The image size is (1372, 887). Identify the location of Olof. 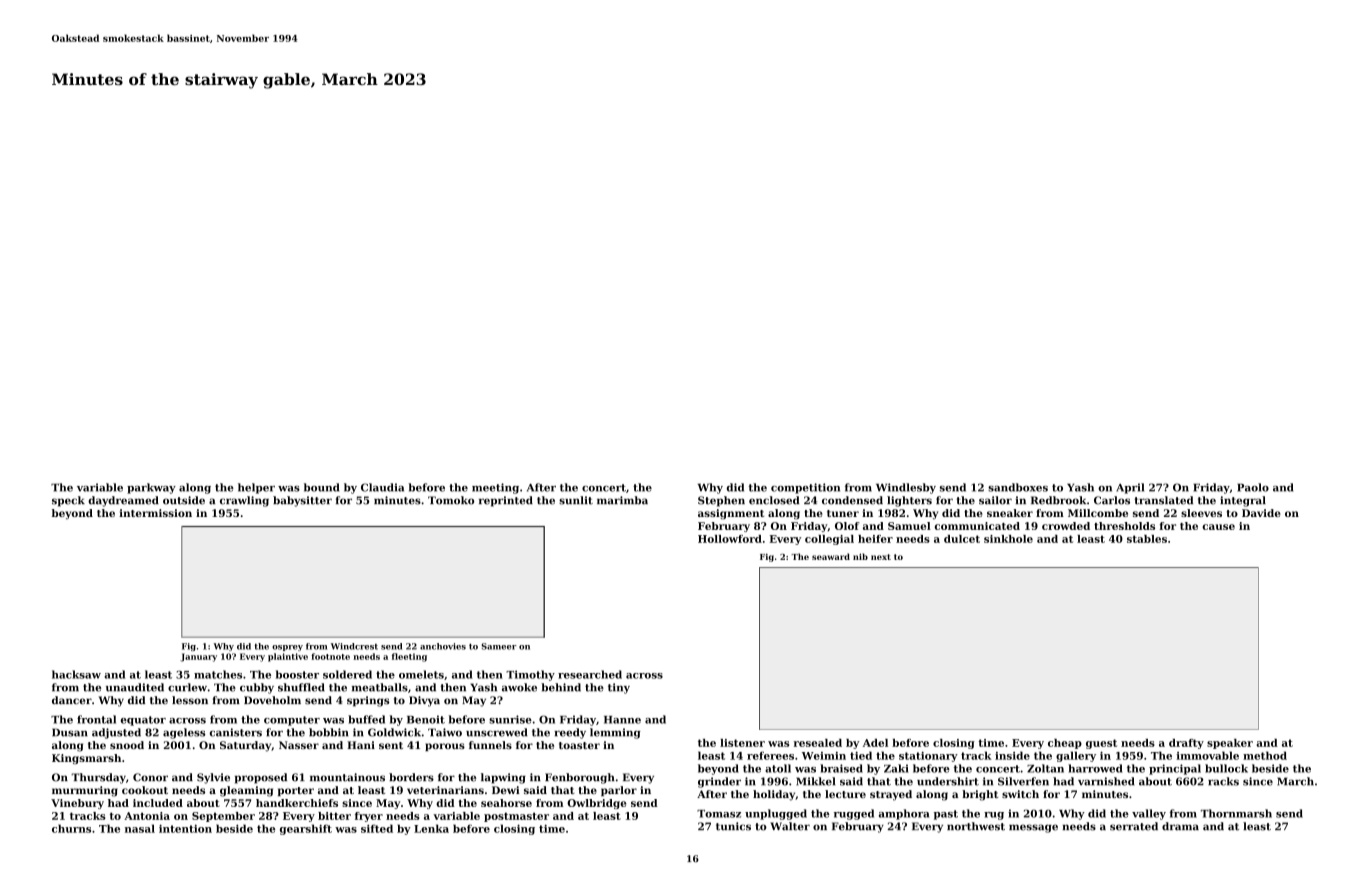
(847, 526).
